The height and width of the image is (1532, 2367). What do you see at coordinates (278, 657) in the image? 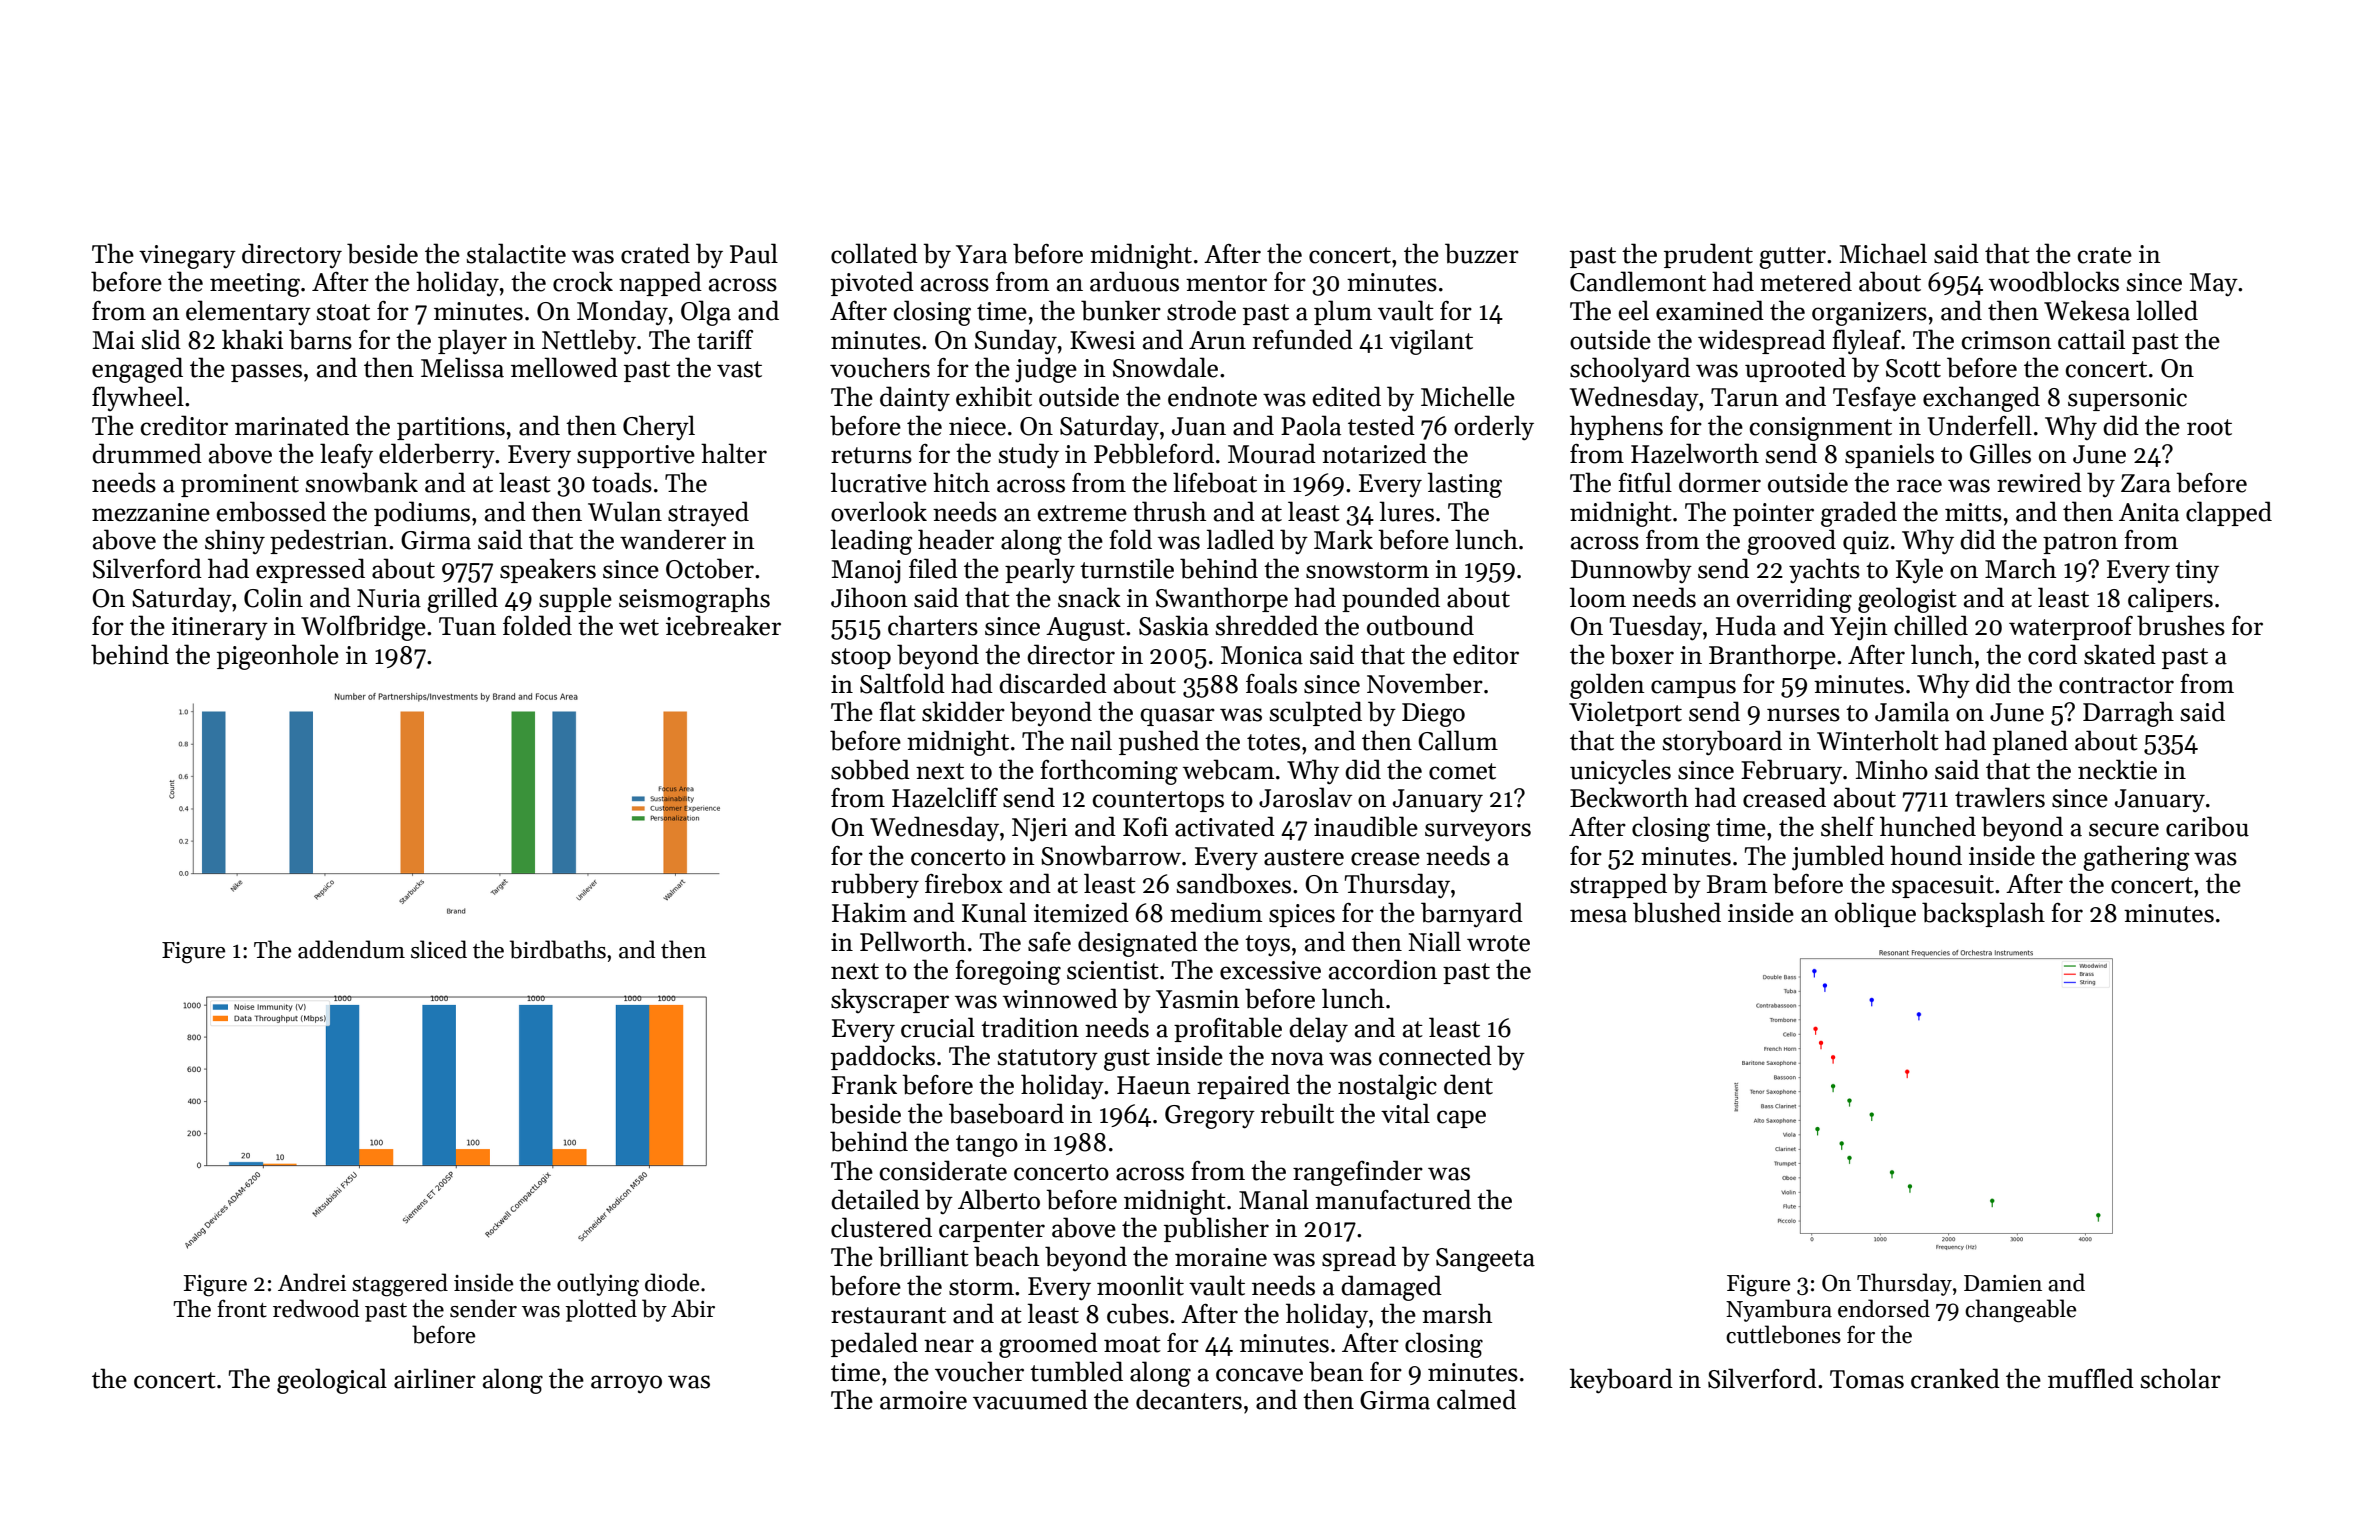
I see `pigeonhole` at bounding box center [278, 657].
